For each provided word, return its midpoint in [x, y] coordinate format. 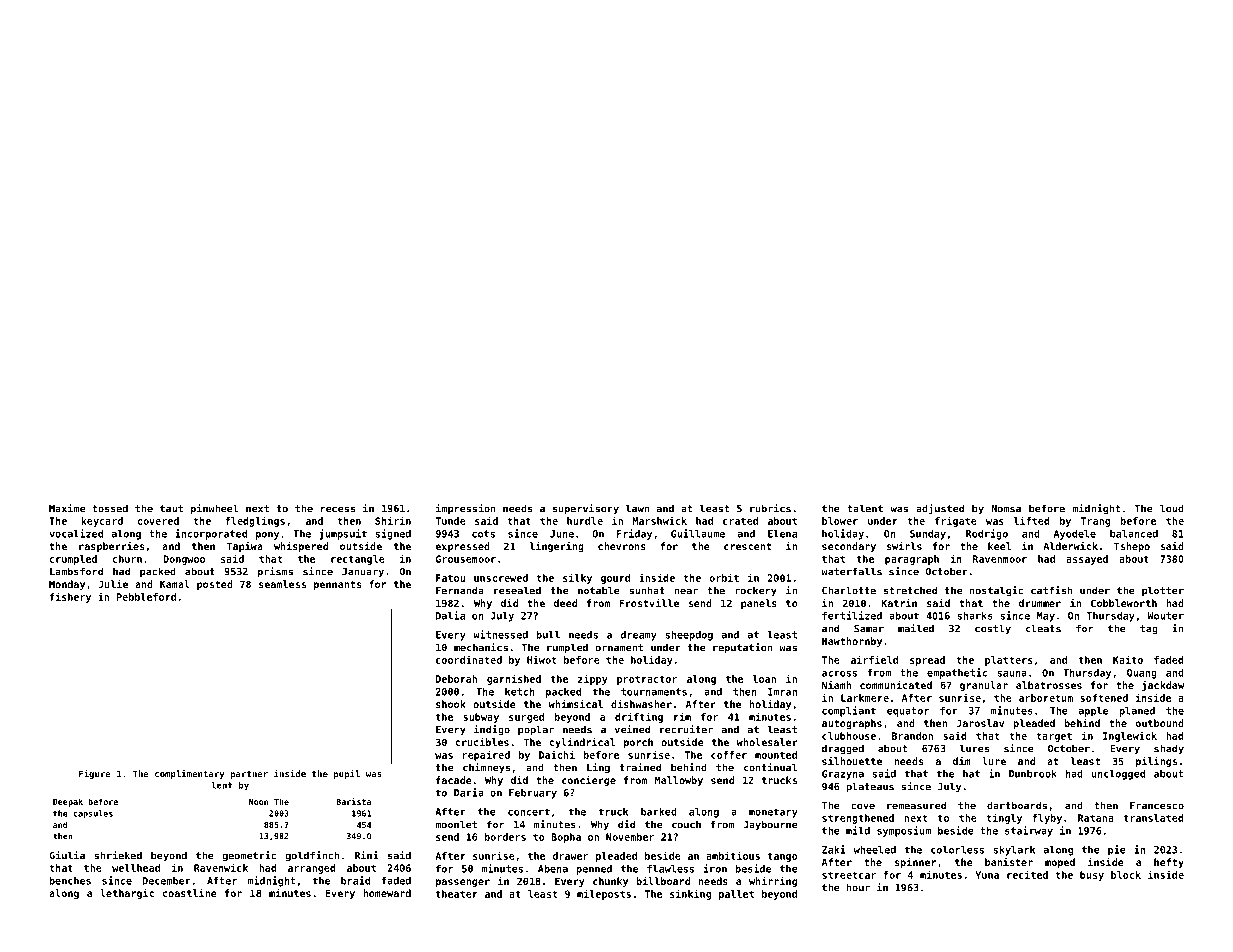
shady [1169, 749]
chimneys [486, 768]
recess [338, 509]
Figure [95, 774]
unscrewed [501, 578]
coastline [190, 893]
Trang [1095, 522]
